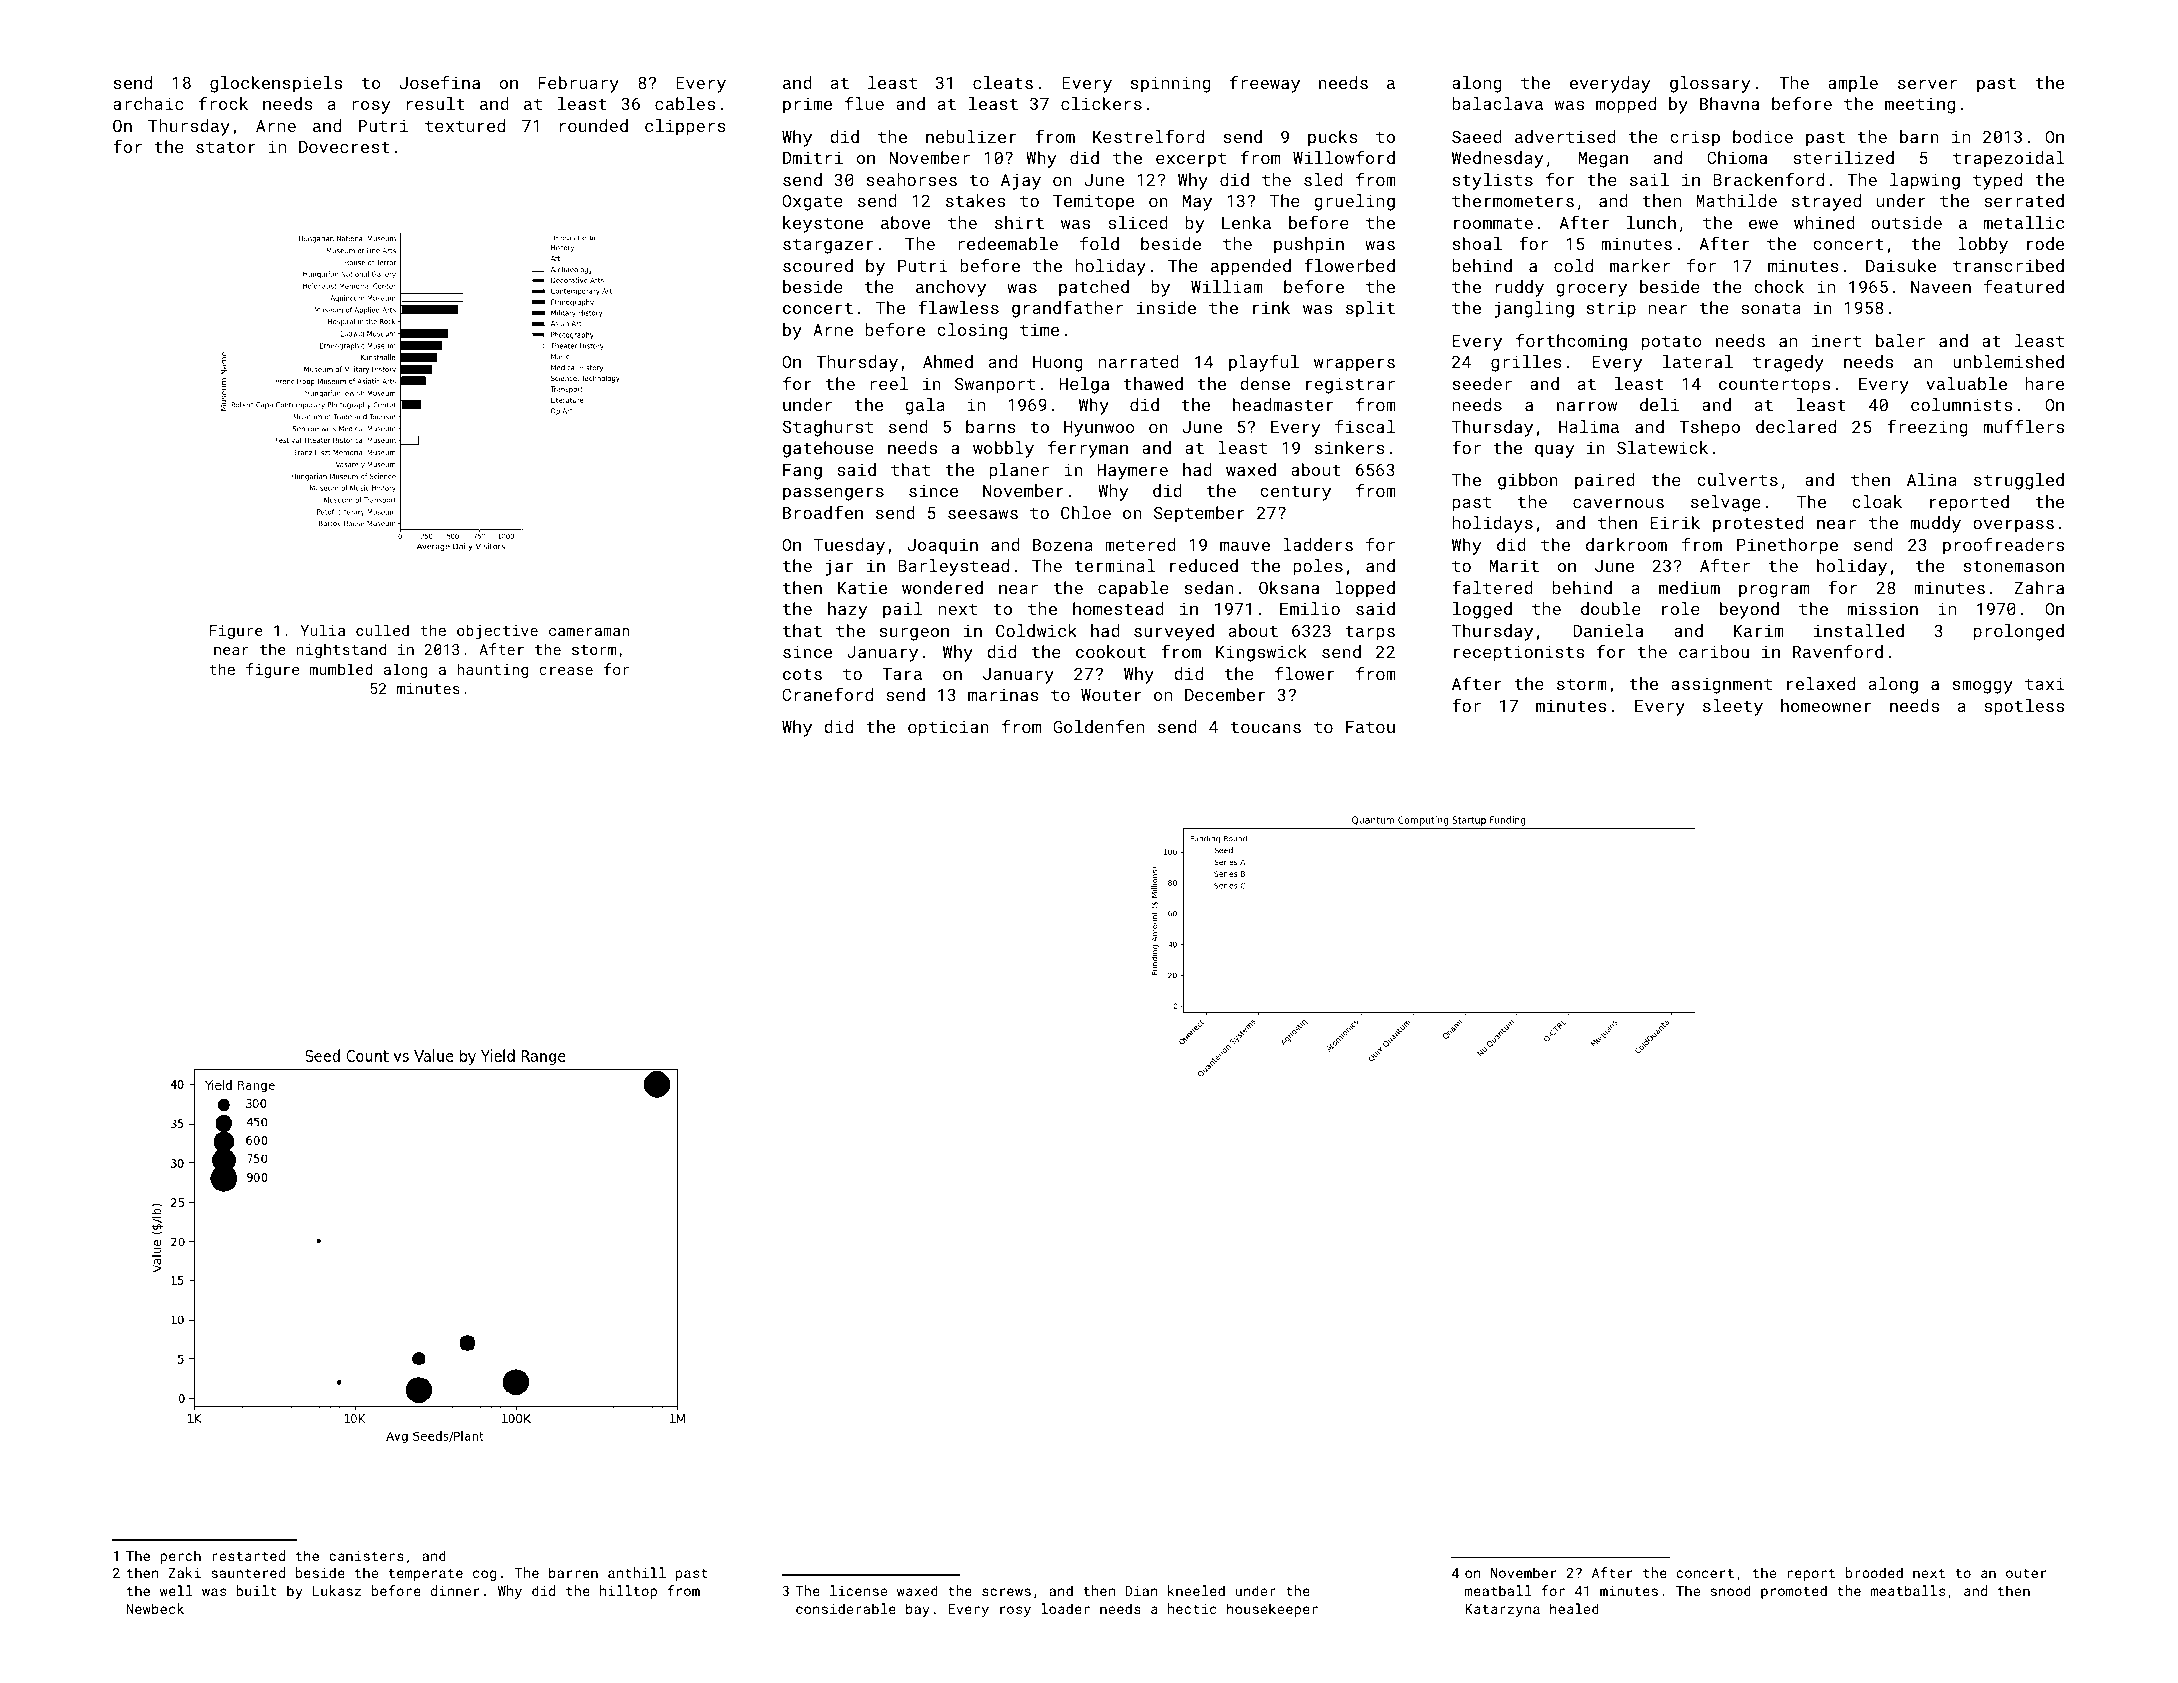 This screenshot has width=2178, height=1683. Describe the element at coordinates (827, 694) in the screenshot. I see `Craneford` at that location.
